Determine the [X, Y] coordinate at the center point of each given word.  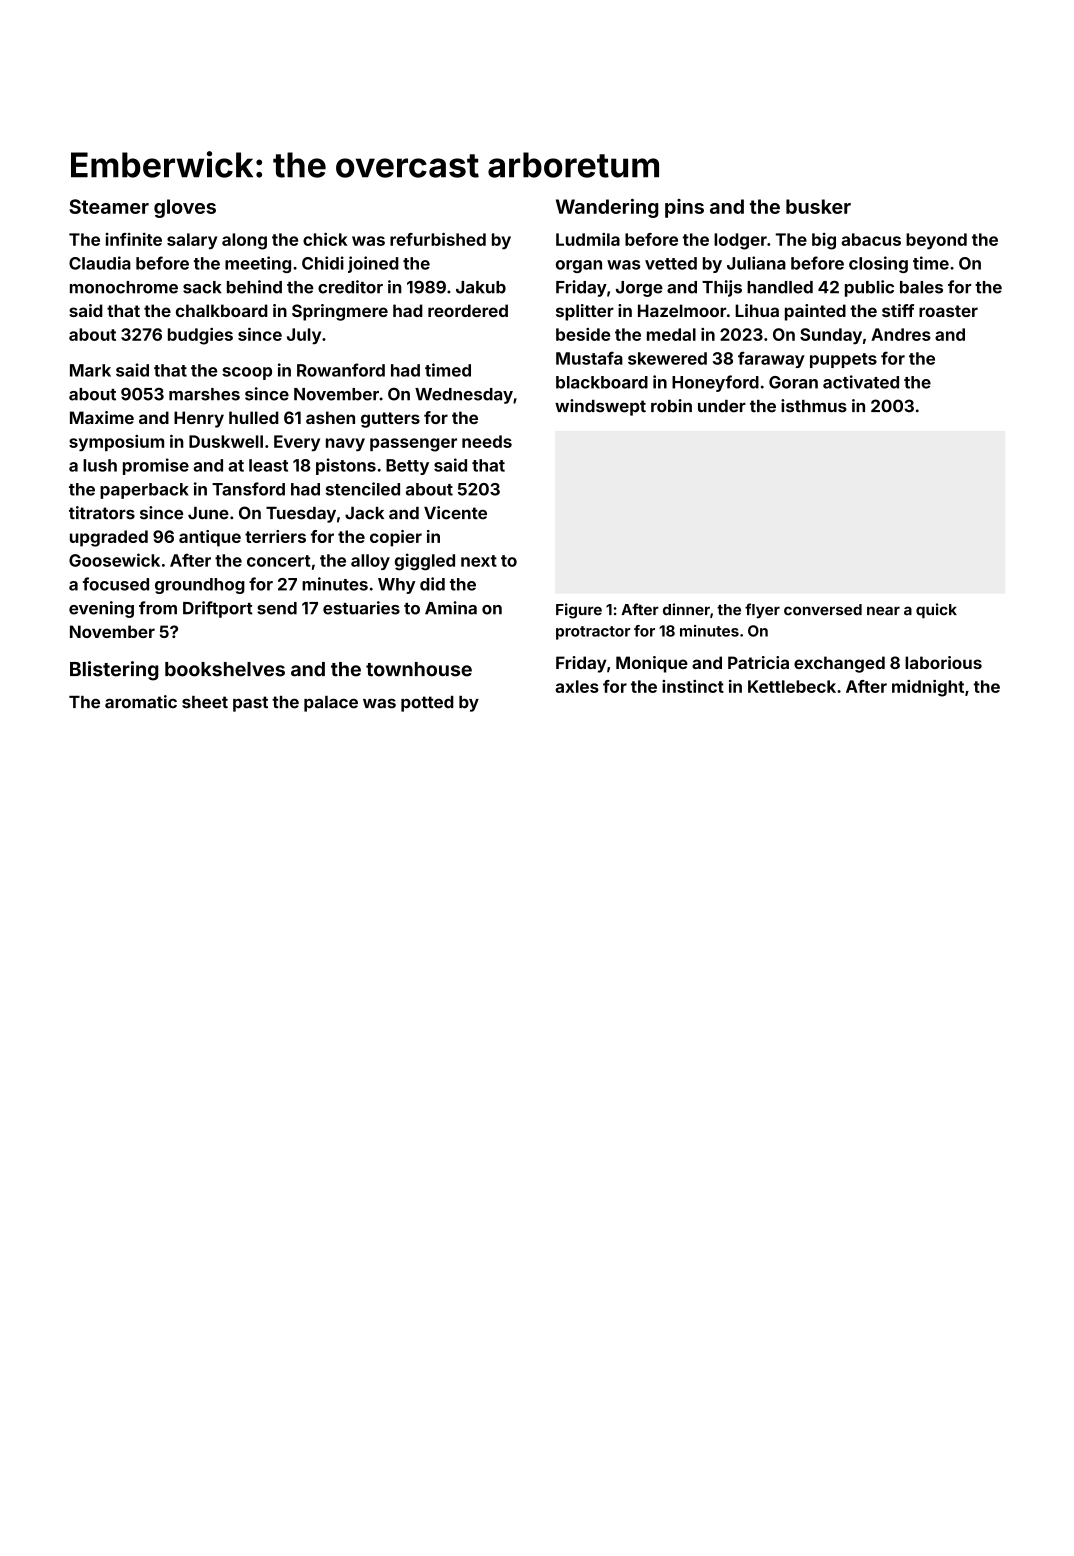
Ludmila [588, 239]
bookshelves [225, 669]
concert [278, 561]
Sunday [831, 336]
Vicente [455, 513]
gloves [185, 208]
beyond [936, 241]
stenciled [363, 489]
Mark [90, 370]
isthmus [814, 406]
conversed [823, 610]
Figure [579, 611]
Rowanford [341, 370]
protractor [593, 633]
